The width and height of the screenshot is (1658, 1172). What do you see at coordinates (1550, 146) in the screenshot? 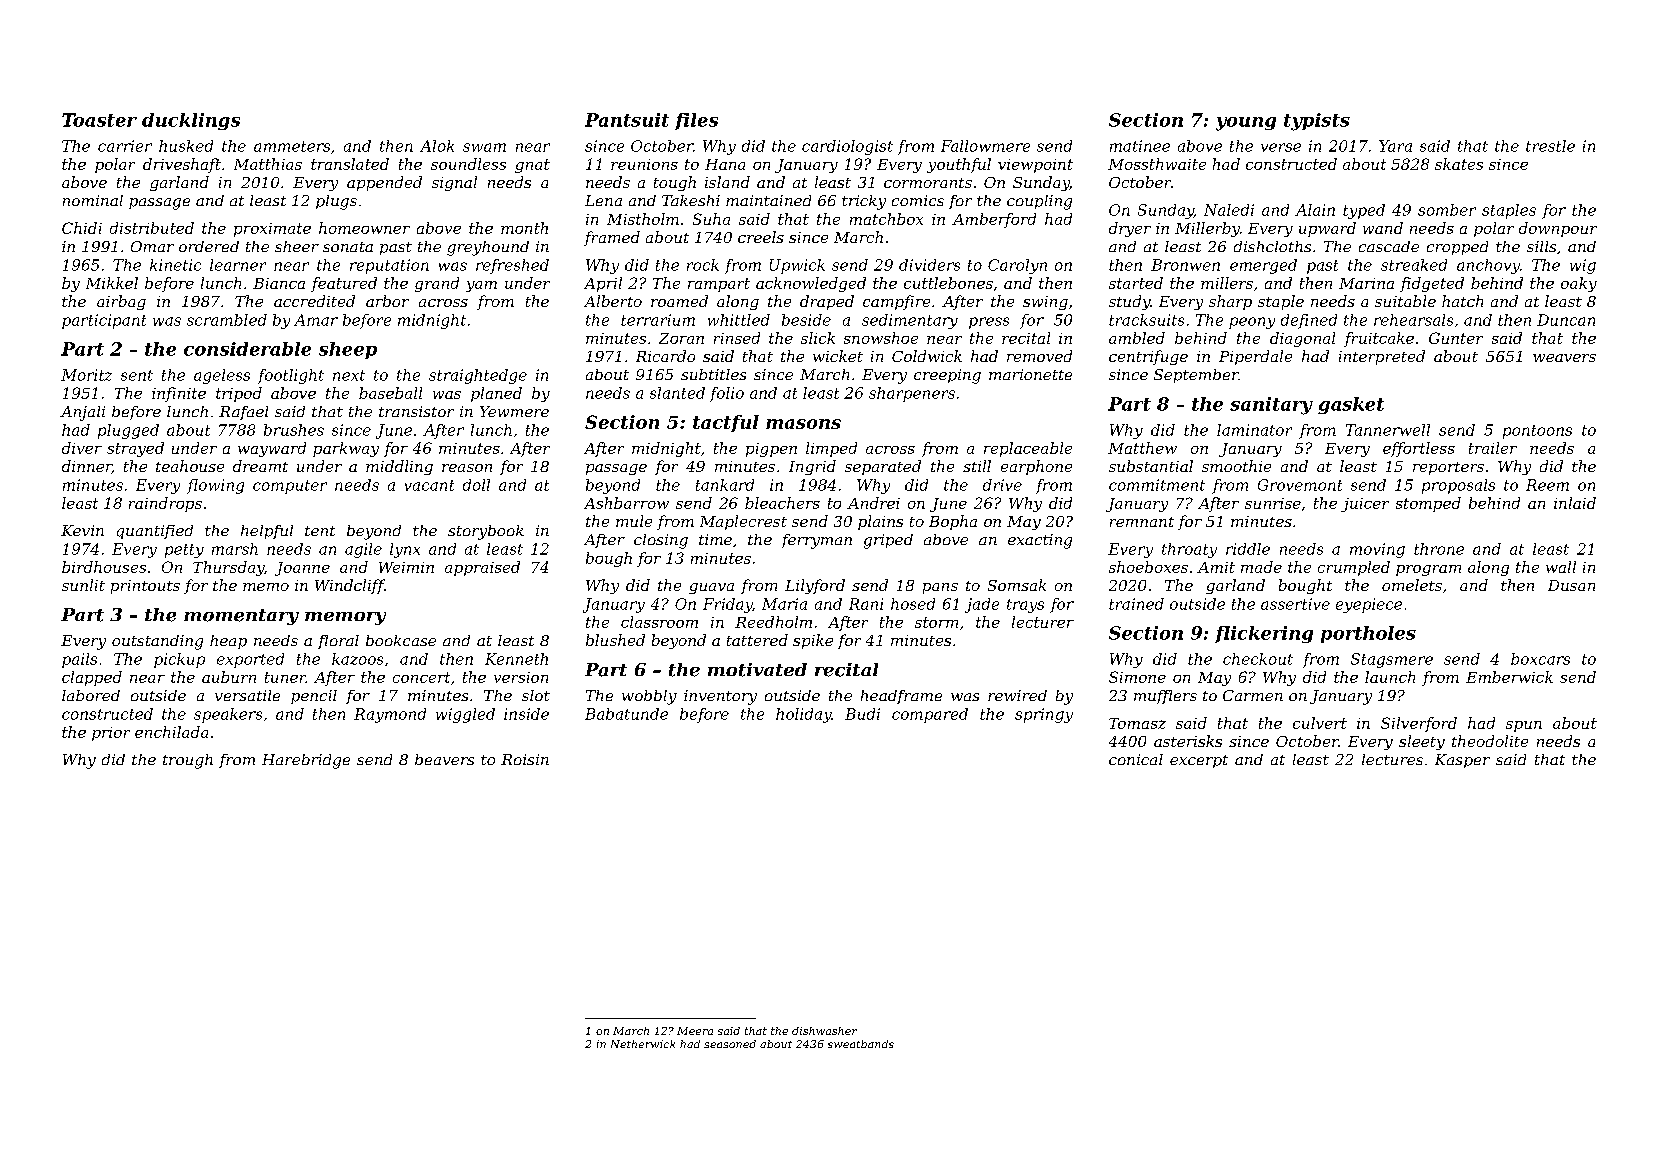
I see `trestle` at bounding box center [1550, 146].
